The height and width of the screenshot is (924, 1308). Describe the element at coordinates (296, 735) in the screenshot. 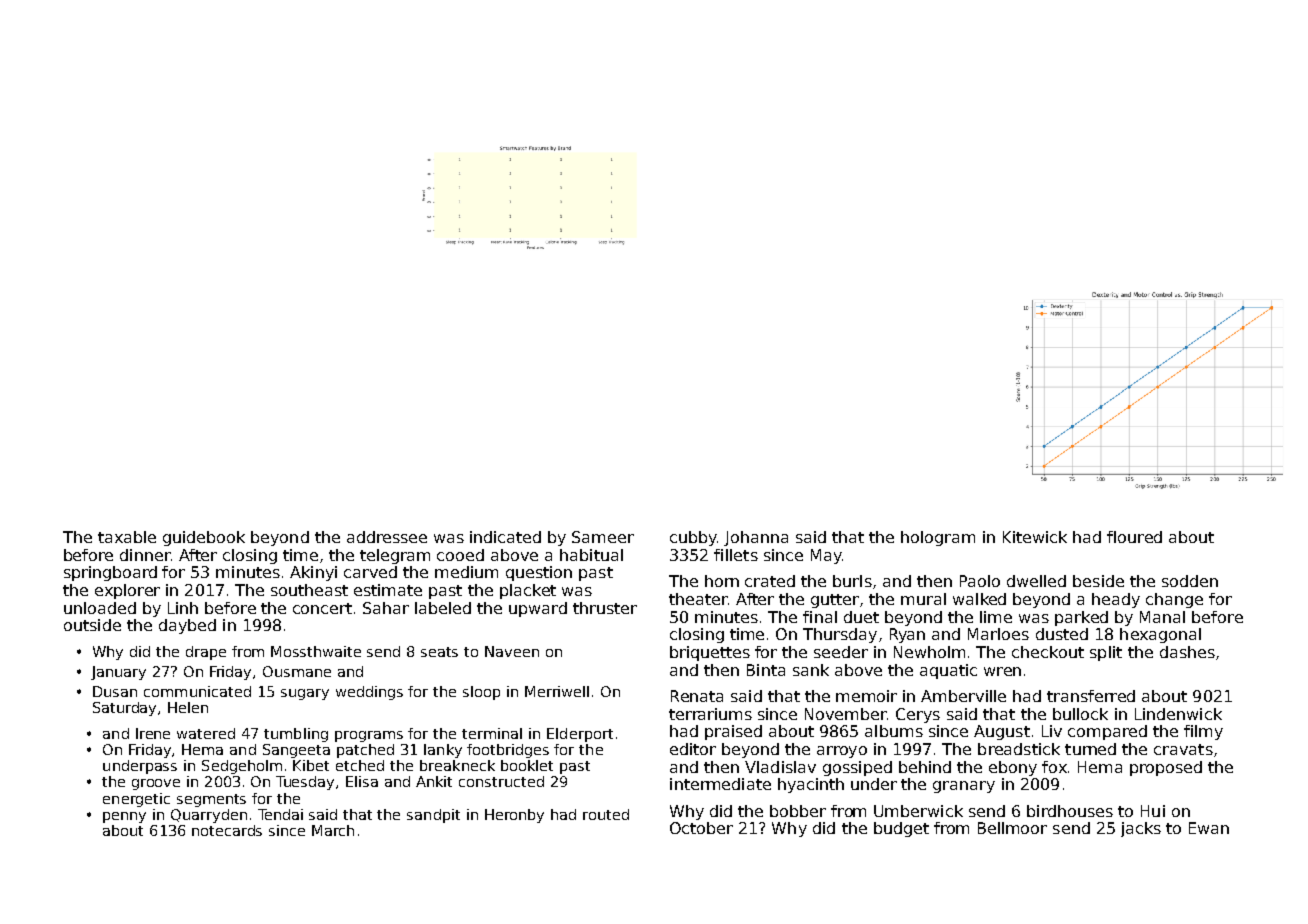

I see `tumbling` at that location.
